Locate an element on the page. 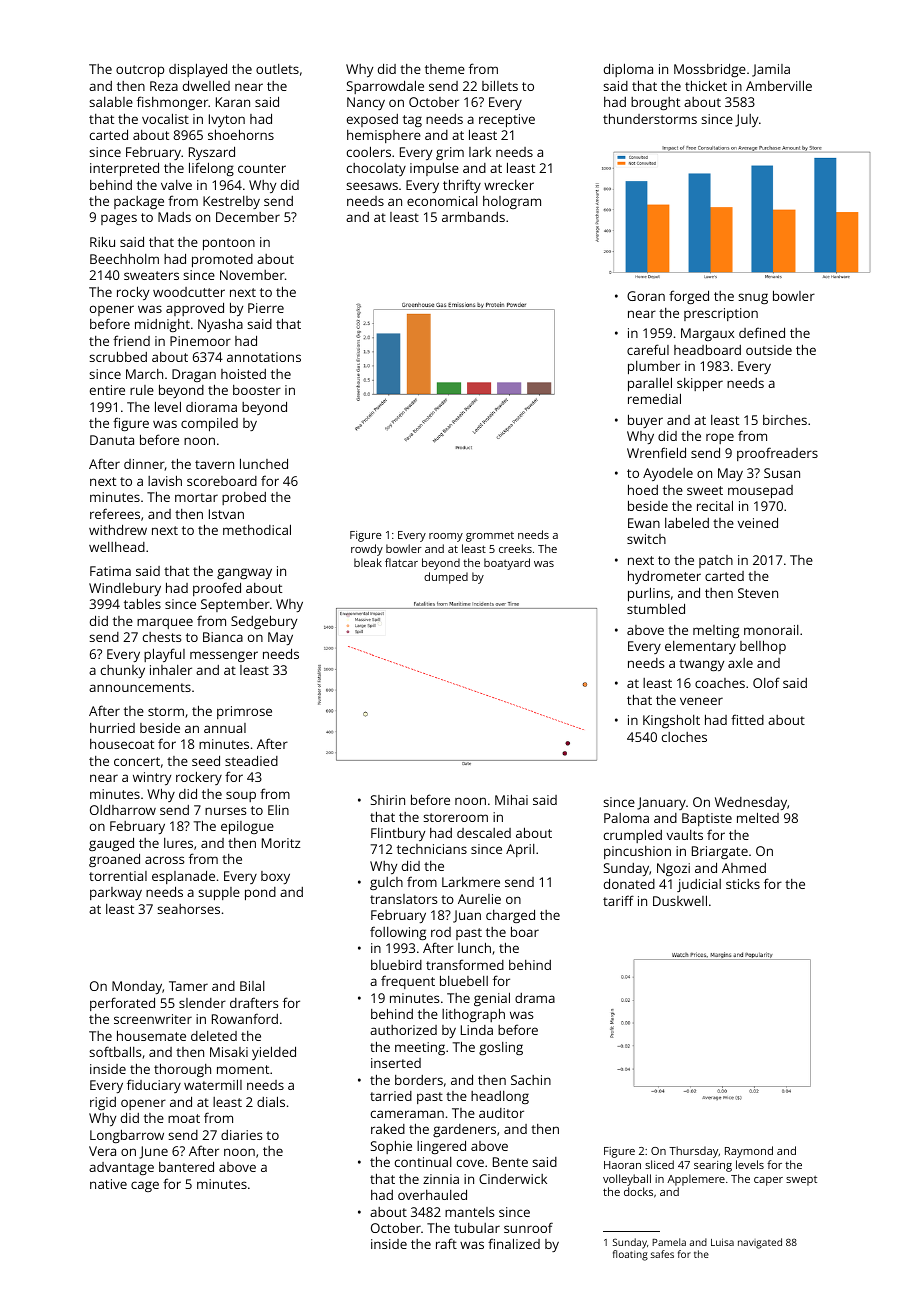 The height and width of the page is (1316, 908). dials is located at coordinates (271, 1101).
